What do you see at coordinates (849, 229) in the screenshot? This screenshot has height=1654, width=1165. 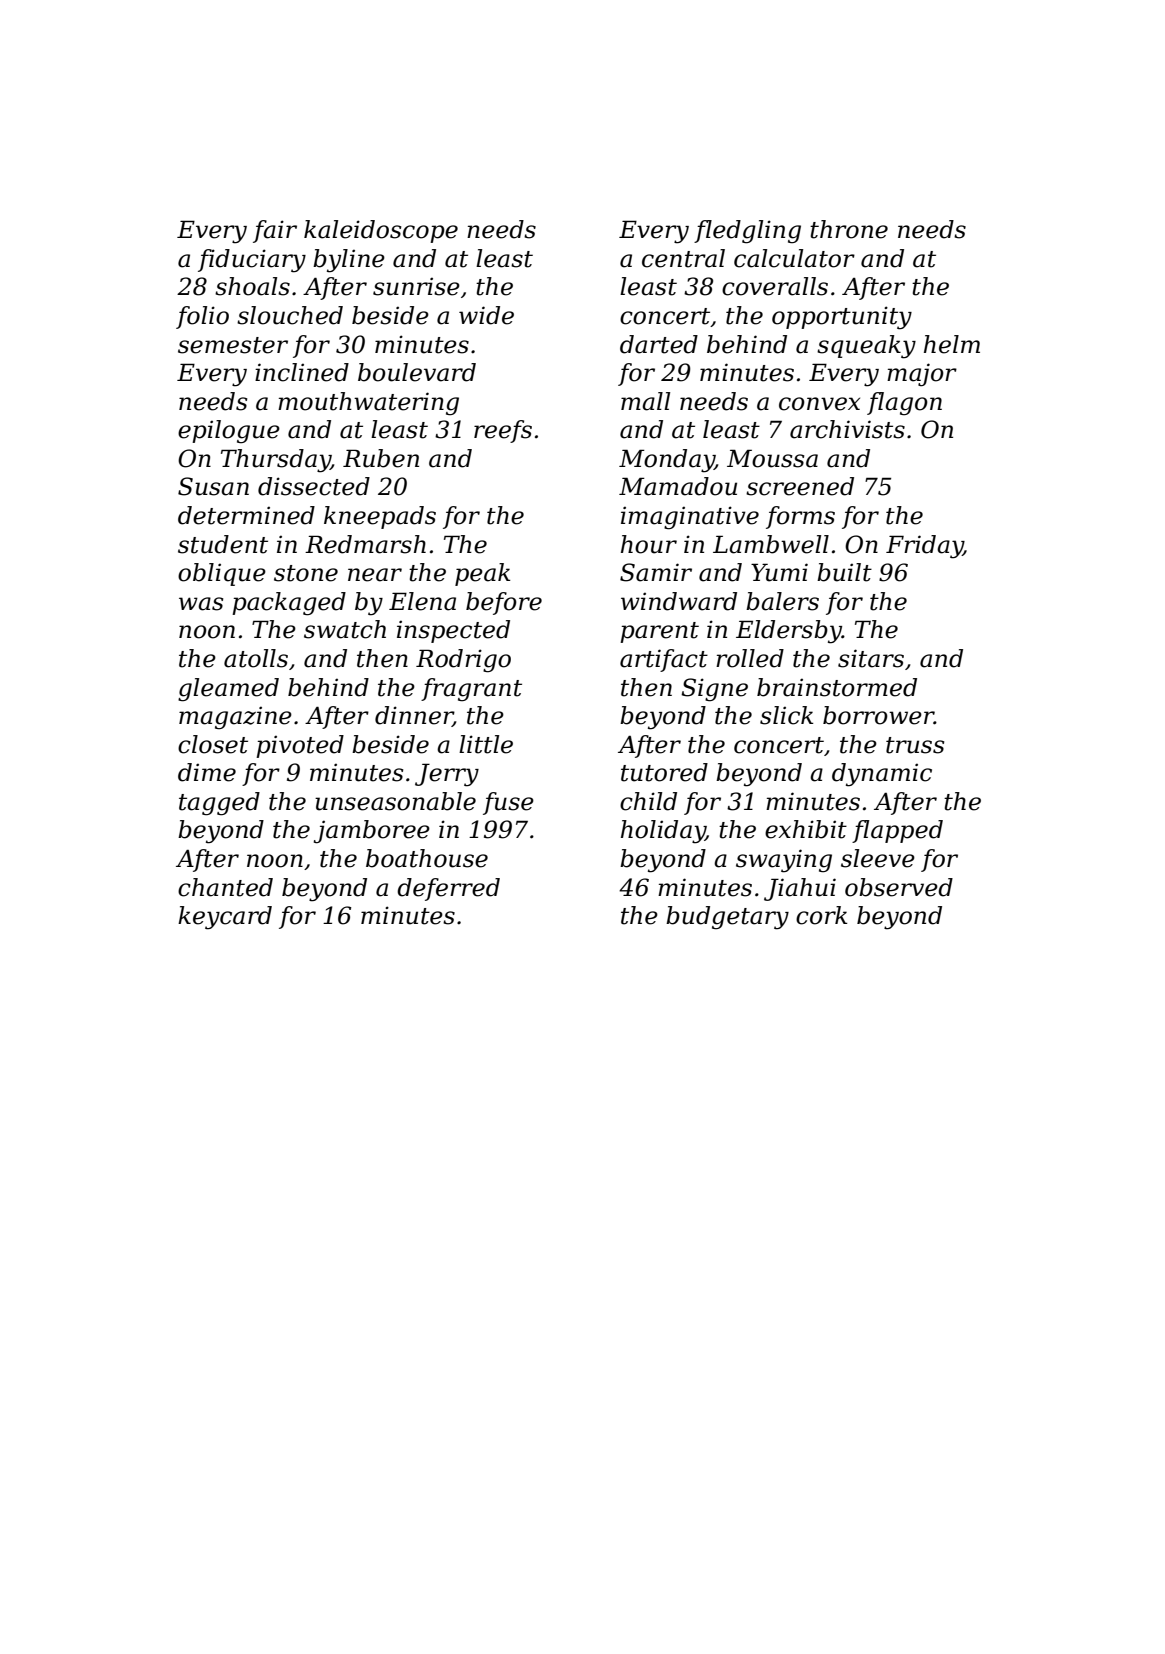 I see `throne` at bounding box center [849, 229].
